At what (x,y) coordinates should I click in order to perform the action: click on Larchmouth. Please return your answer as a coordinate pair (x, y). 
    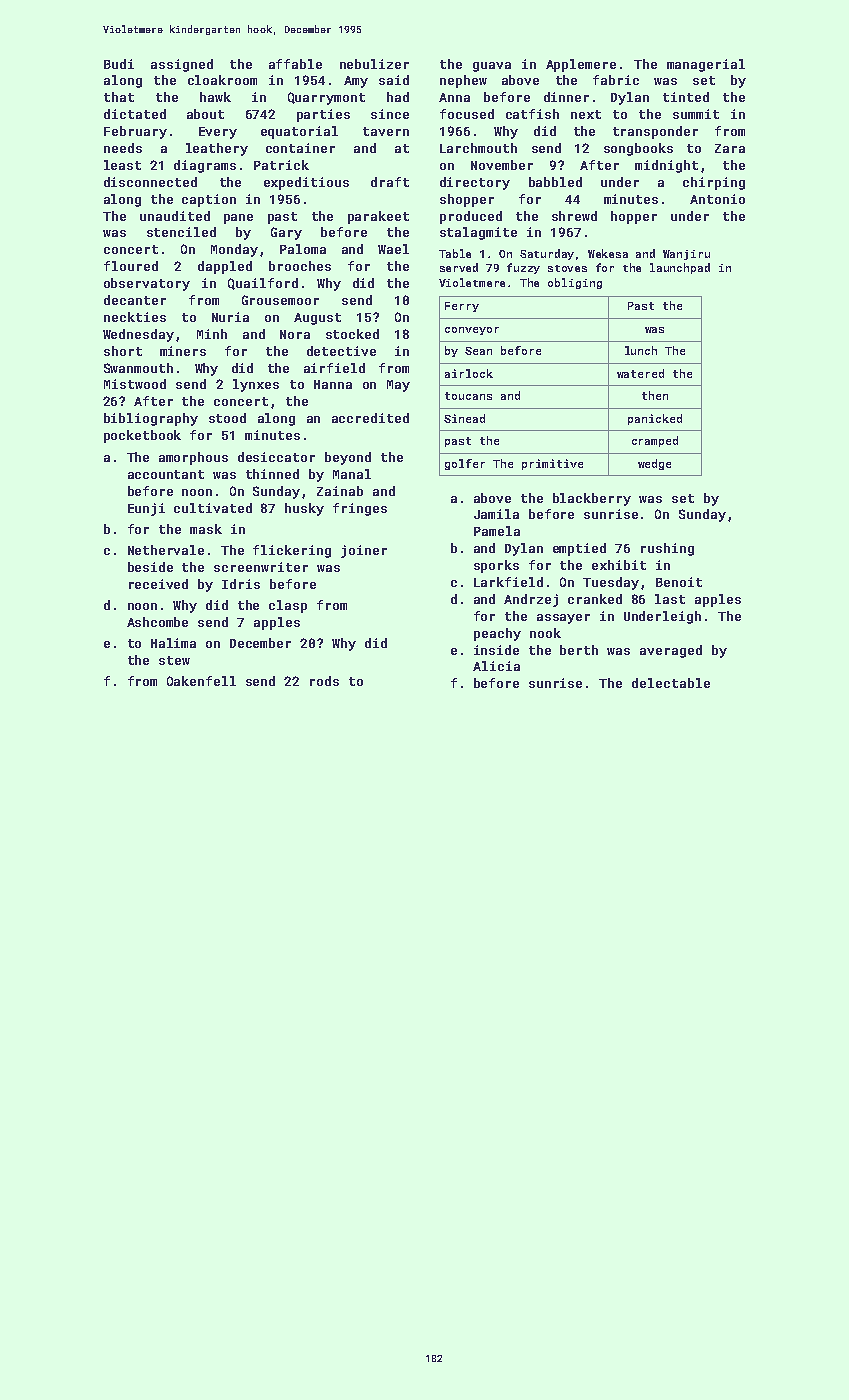
    Looking at the image, I should click on (478, 148).
